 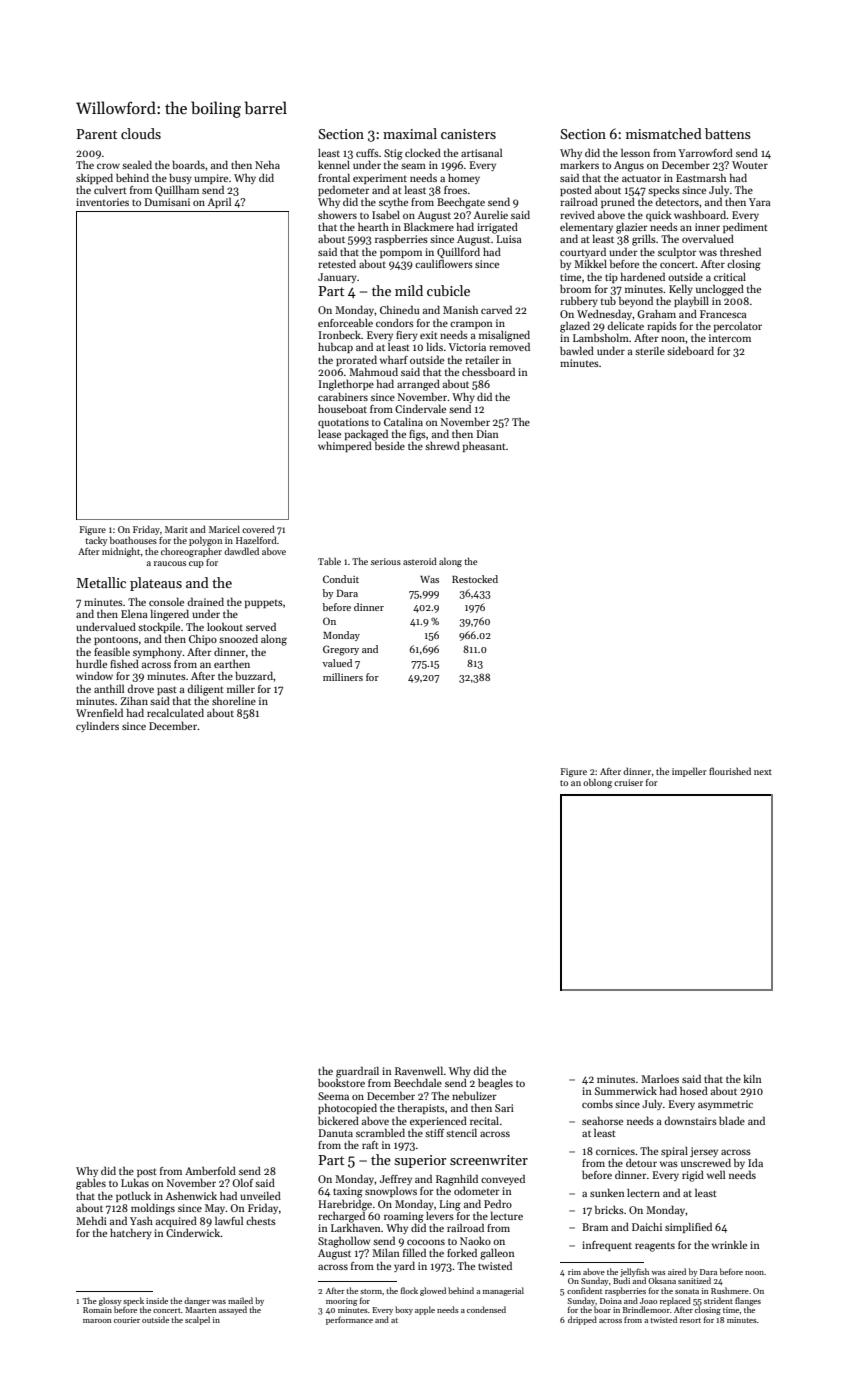 I want to click on assayed, so click(x=233, y=1310).
